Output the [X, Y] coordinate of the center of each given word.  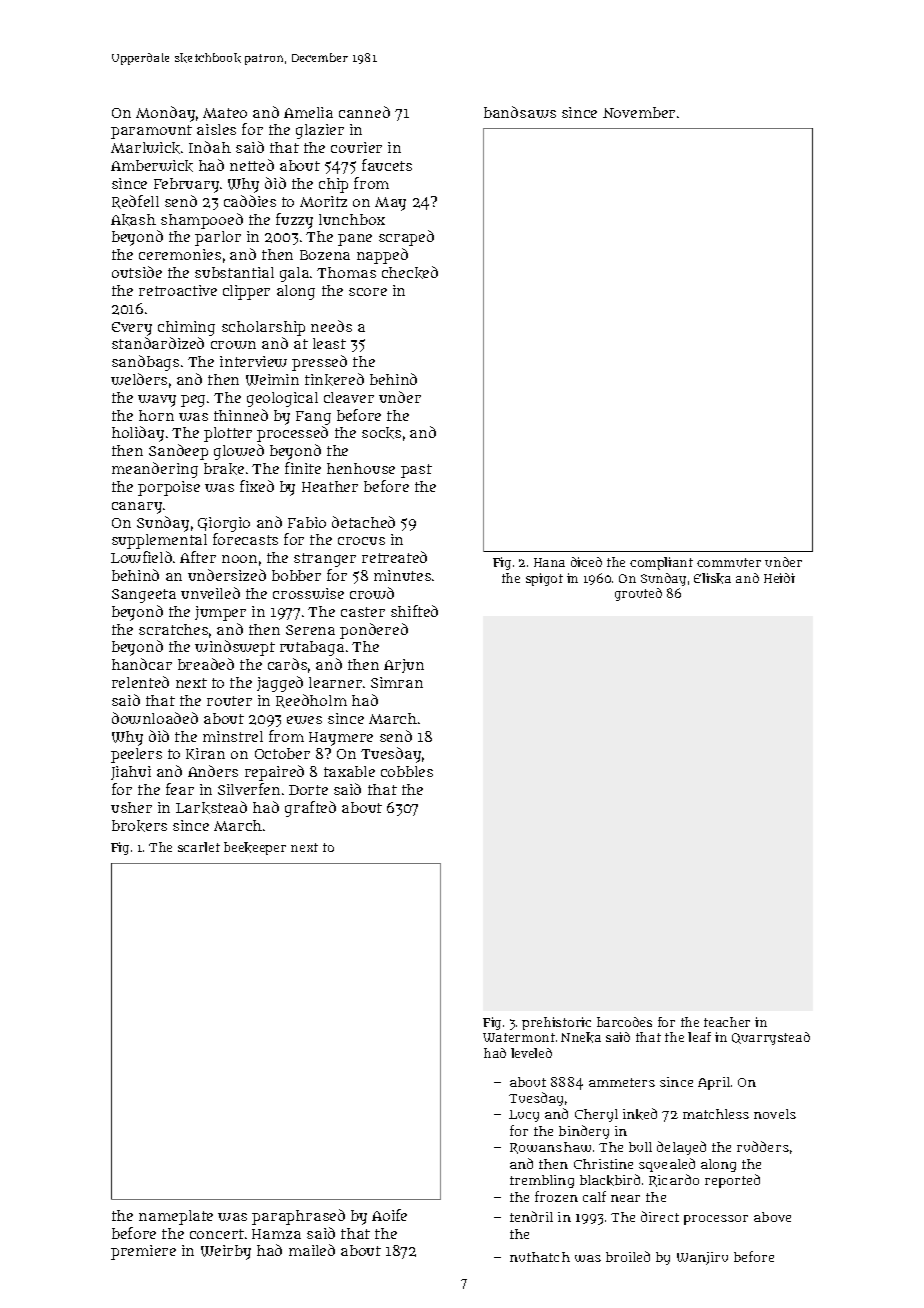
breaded [206, 664]
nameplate [176, 1217]
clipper [246, 292]
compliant [661, 563]
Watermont [519, 1037]
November [639, 112]
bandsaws [520, 112]
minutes [402, 575]
